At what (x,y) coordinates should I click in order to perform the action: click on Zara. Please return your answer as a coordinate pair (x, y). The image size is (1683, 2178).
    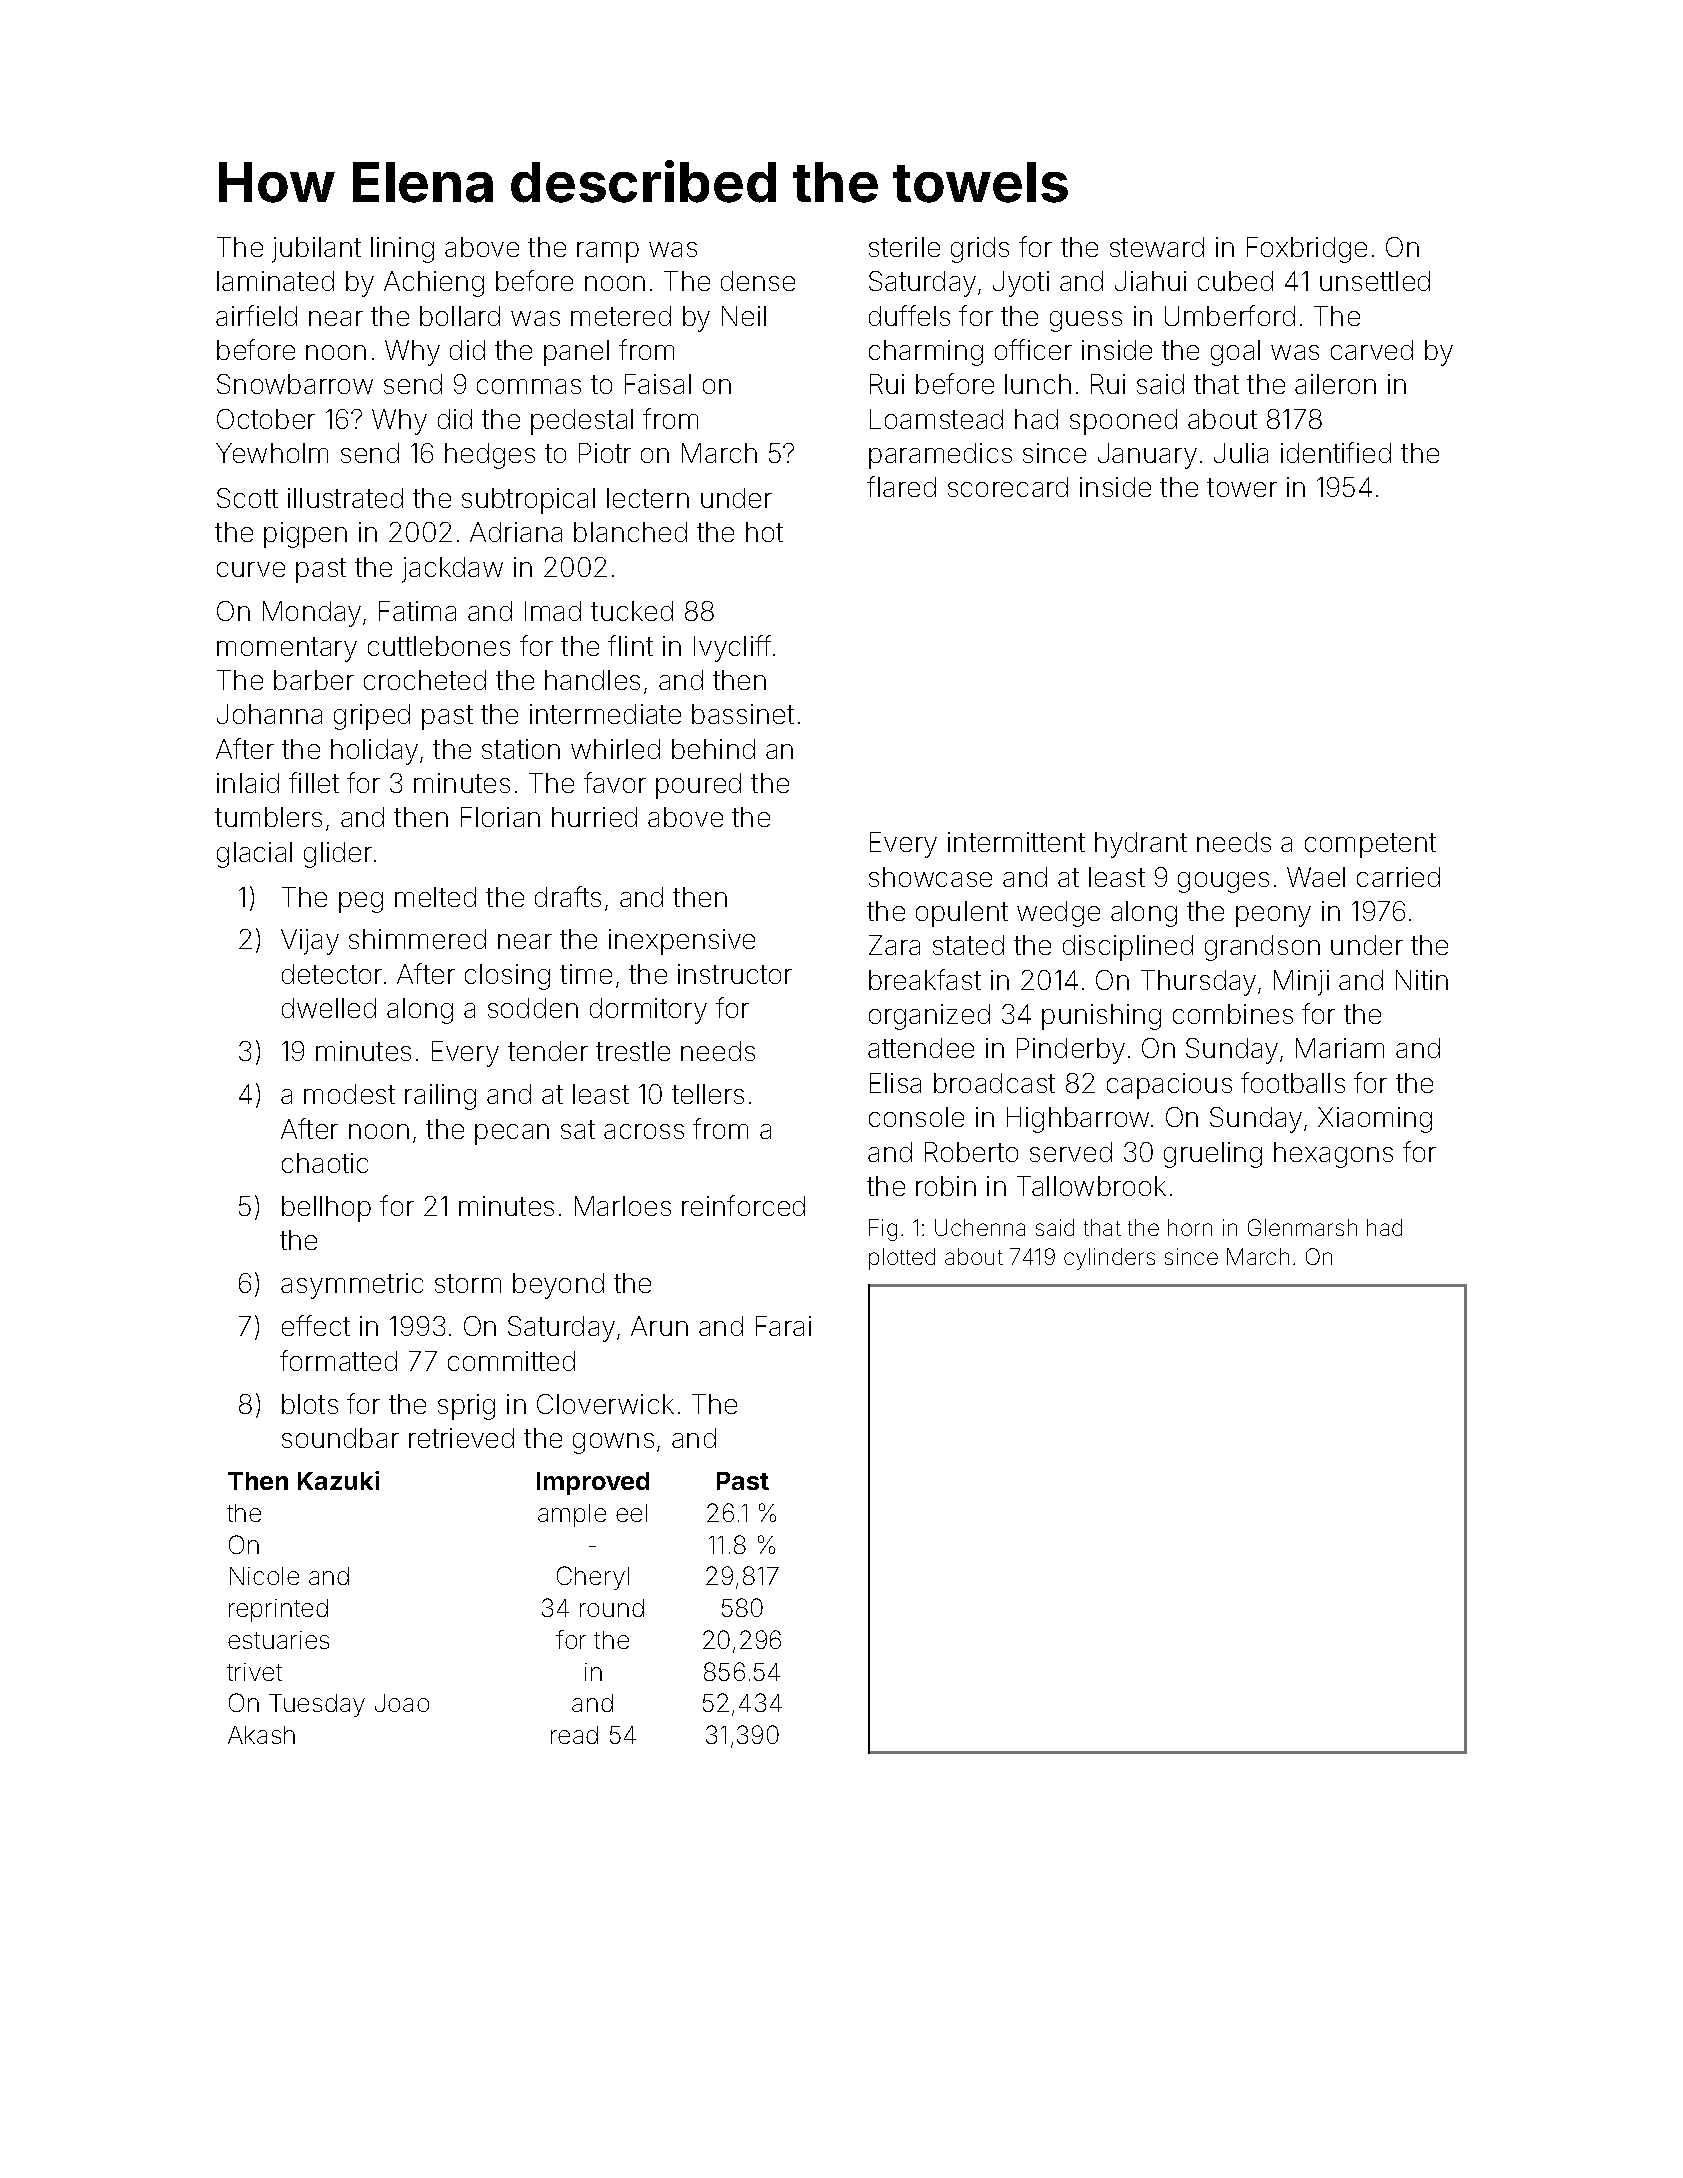
    Looking at the image, I should click on (894, 945).
